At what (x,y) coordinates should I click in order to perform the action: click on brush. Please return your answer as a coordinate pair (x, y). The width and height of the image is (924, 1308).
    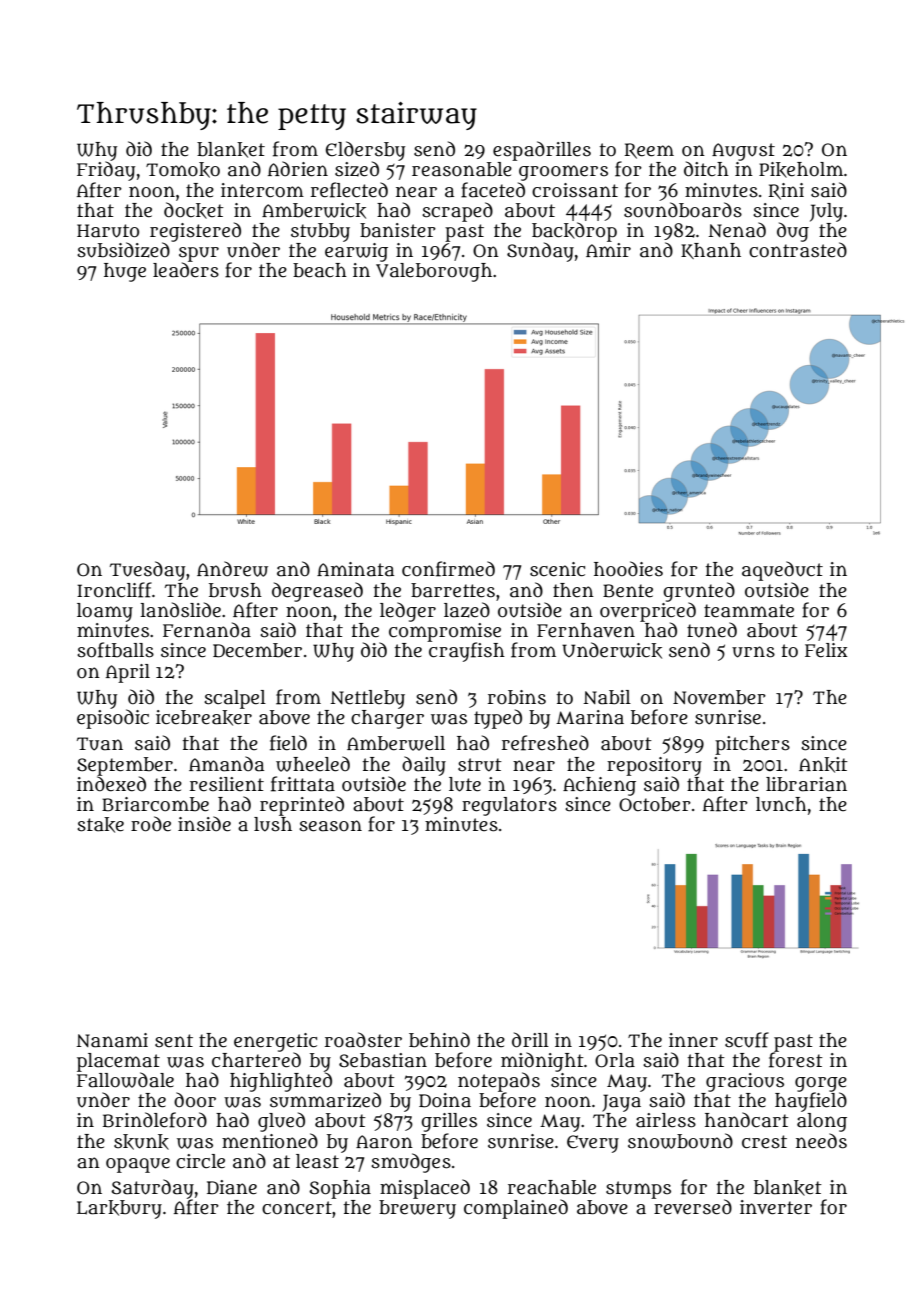
    Looking at the image, I should click on (235, 590).
